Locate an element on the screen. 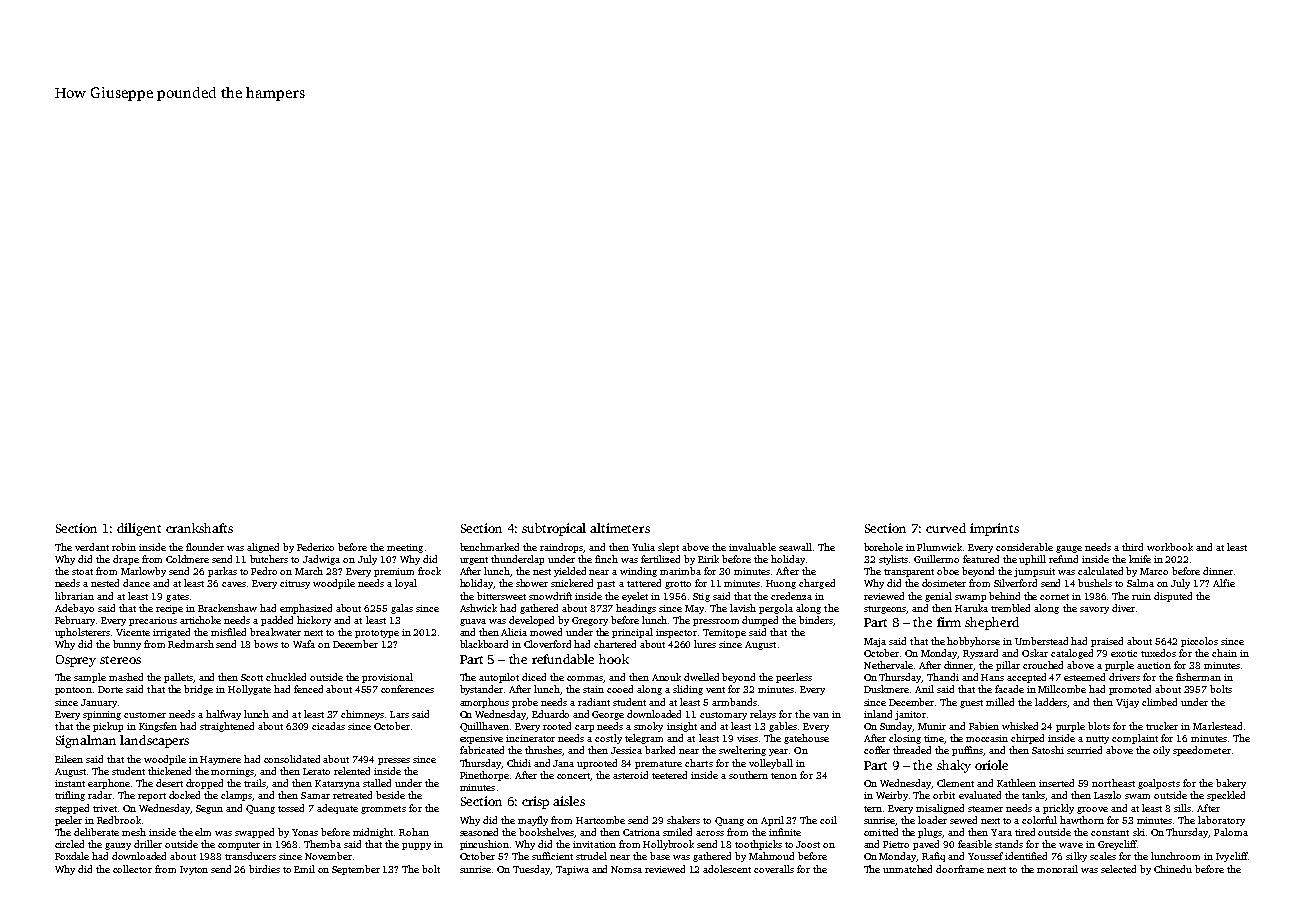 The width and height of the screenshot is (1308, 924). invaluable is located at coordinates (752, 547).
